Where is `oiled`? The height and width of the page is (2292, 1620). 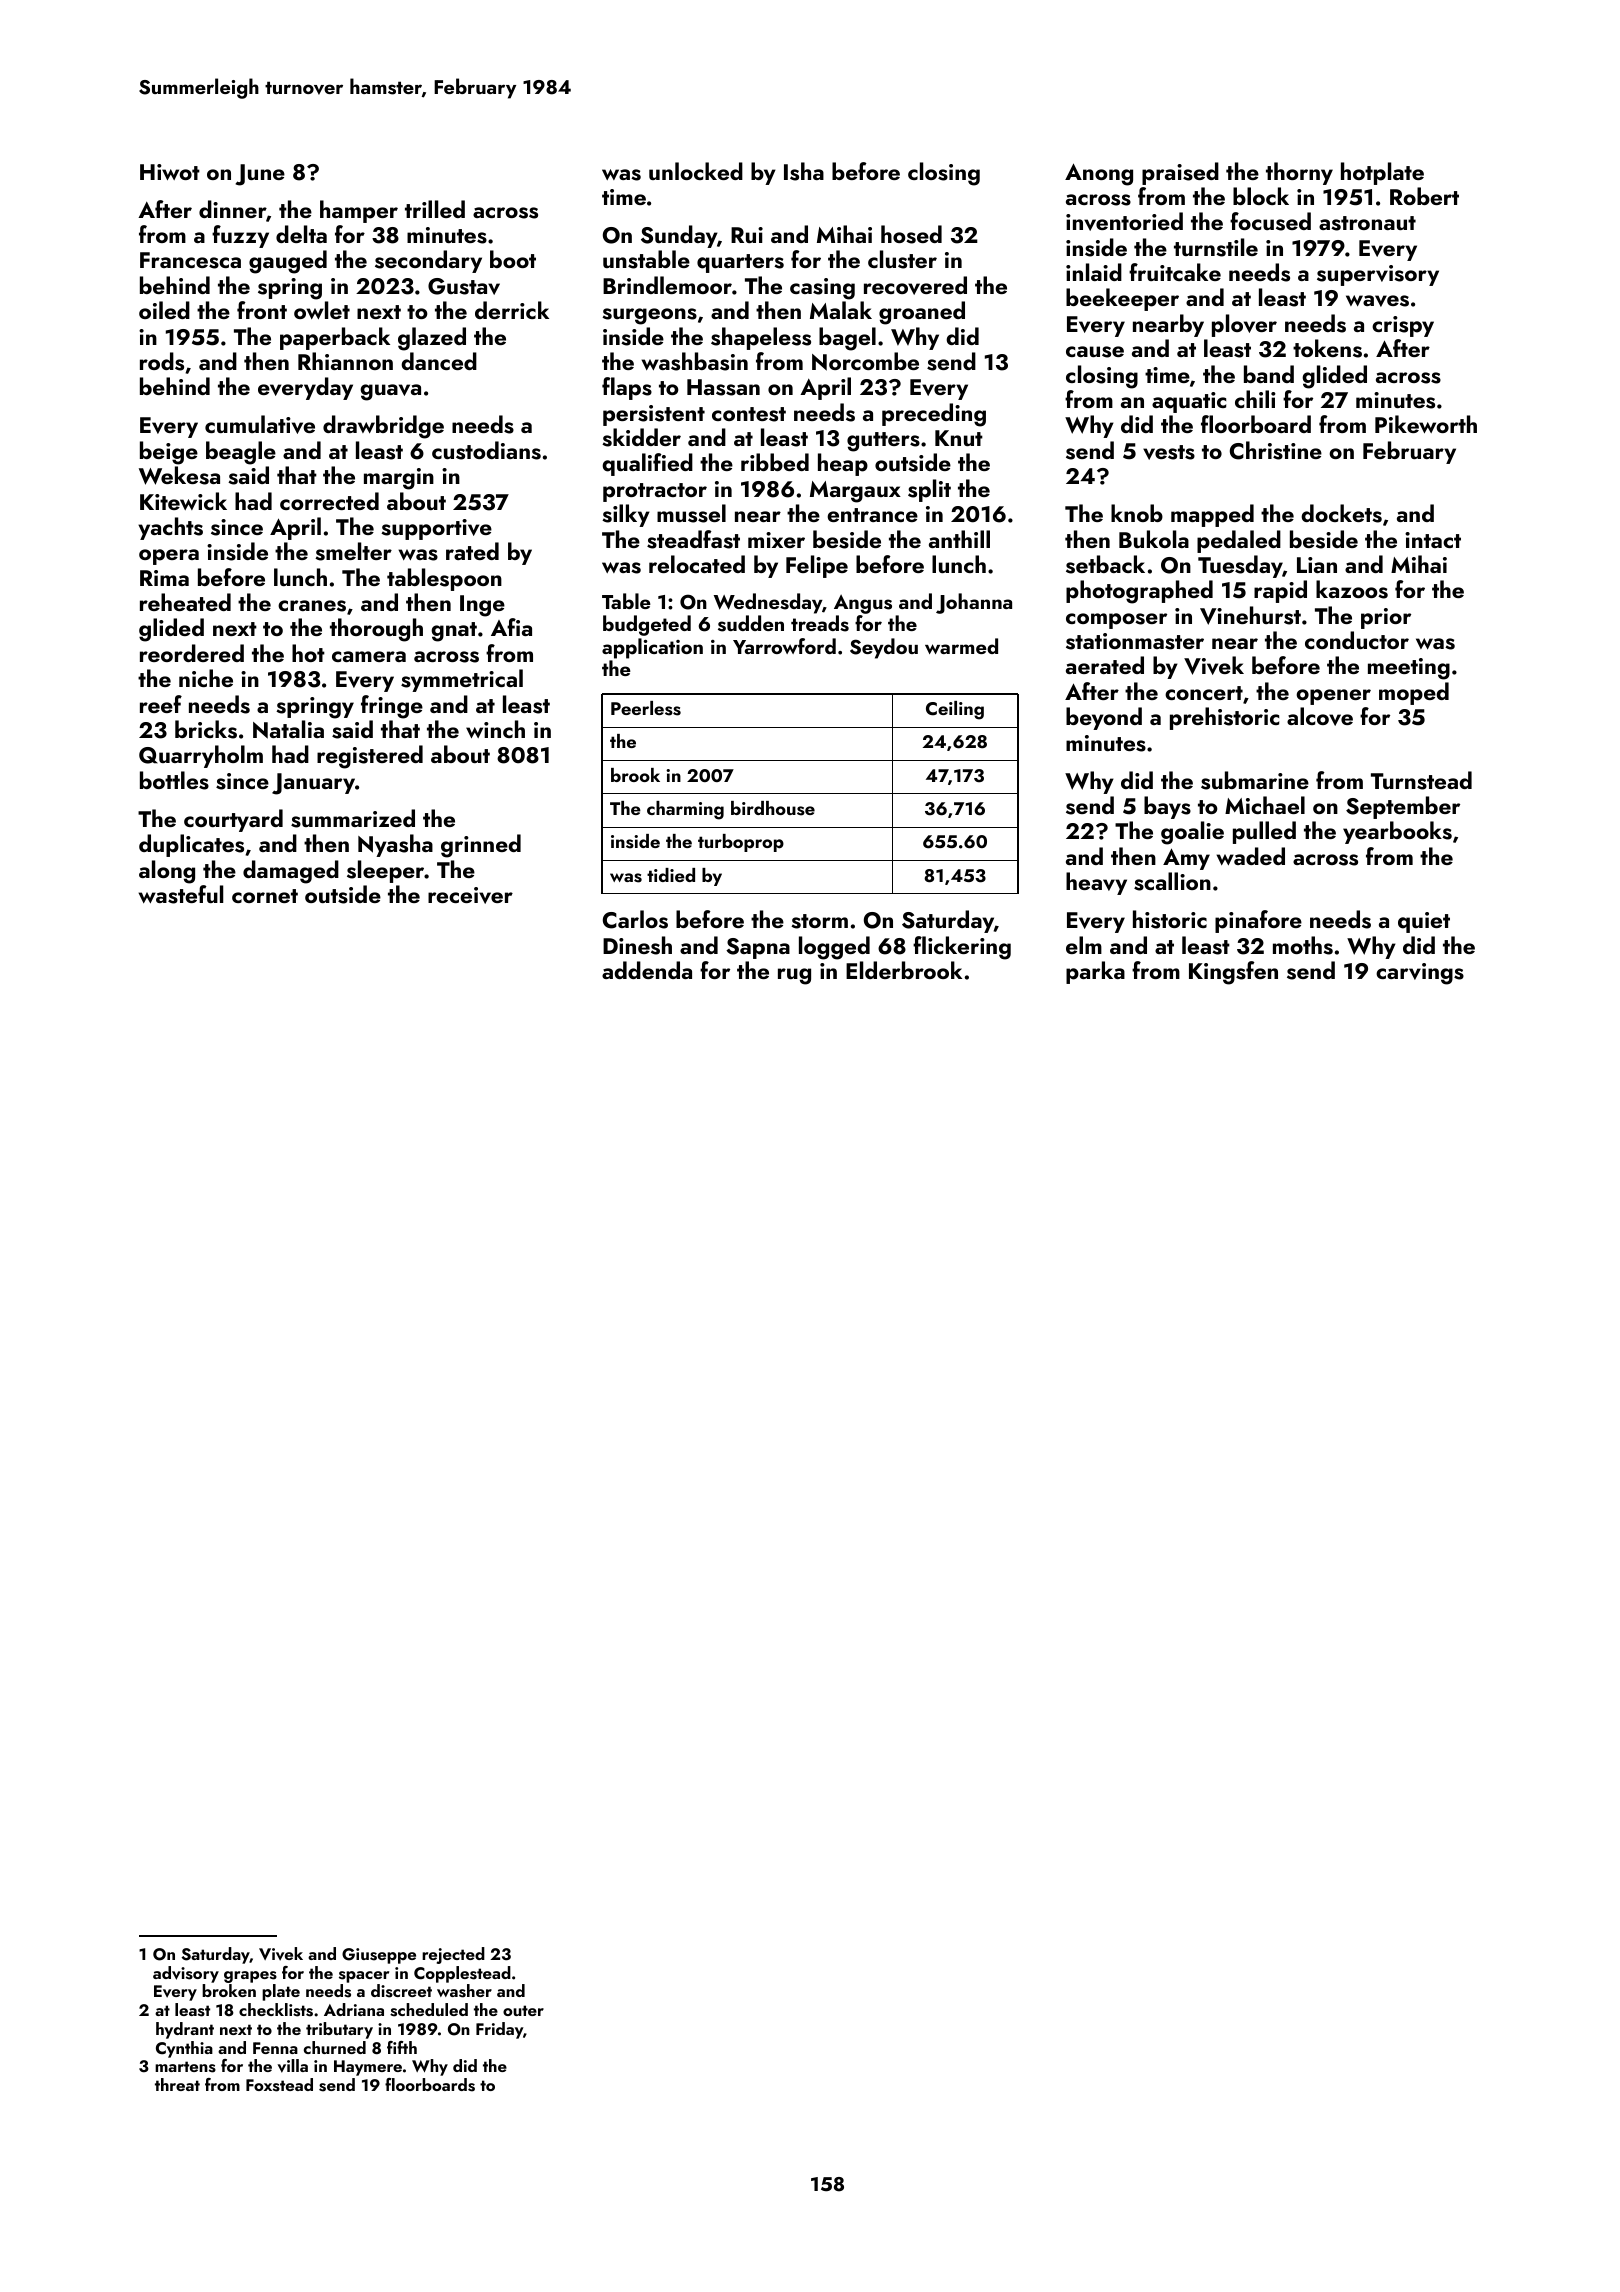
oiled is located at coordinates (164, 310).
